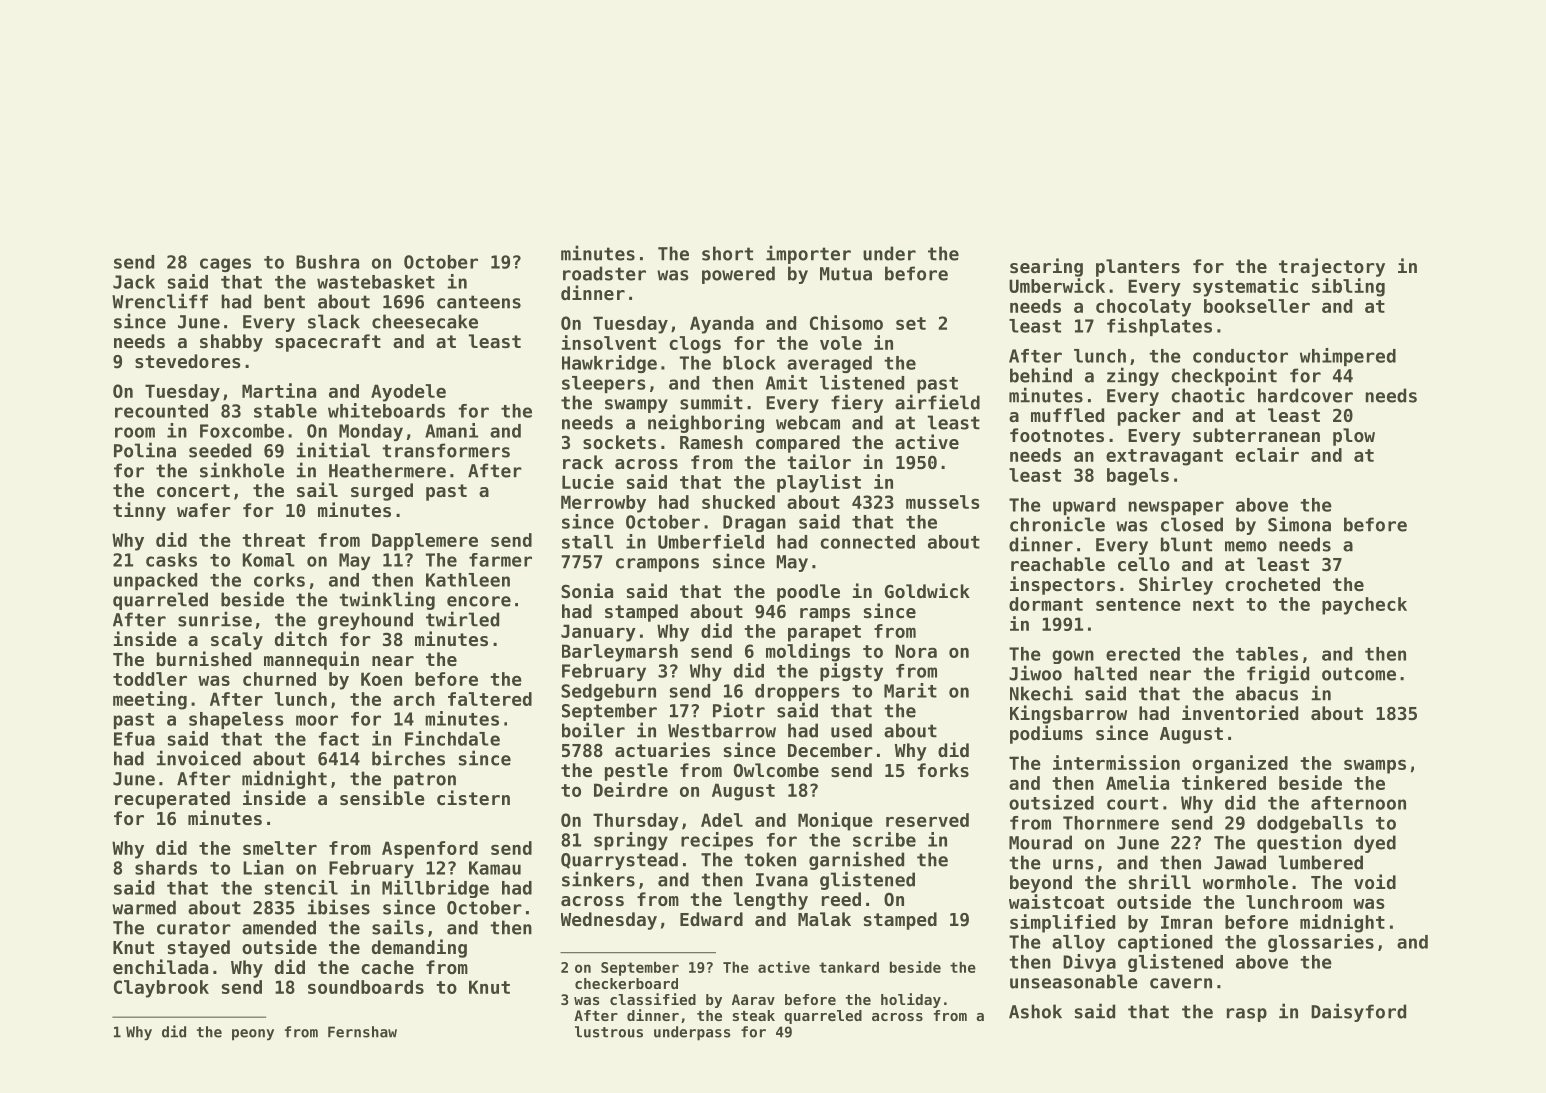 The height and width of the screenshot is (1093, 1546). I want to click on January, so click(598, 633).
